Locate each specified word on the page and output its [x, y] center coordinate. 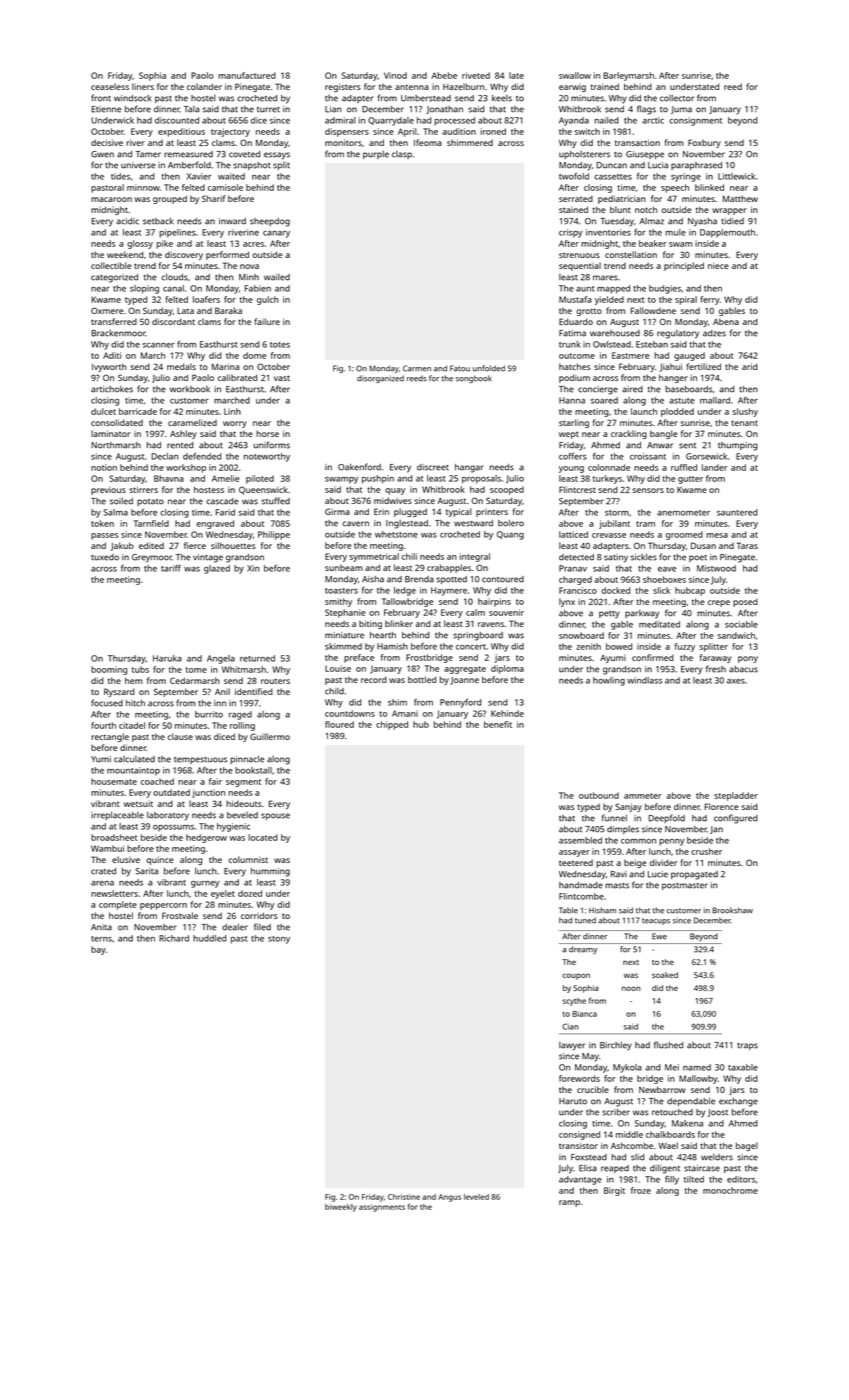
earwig [572, 88]
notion [104, 467]
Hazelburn [463, 86]
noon [631, 988]
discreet [433, 467]
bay [98, 950]
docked [615, 590]
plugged [410, 512]
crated [103, 871]
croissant [648, 456]
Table [568, 910]
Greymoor [152, 558]
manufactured [247, 75]
